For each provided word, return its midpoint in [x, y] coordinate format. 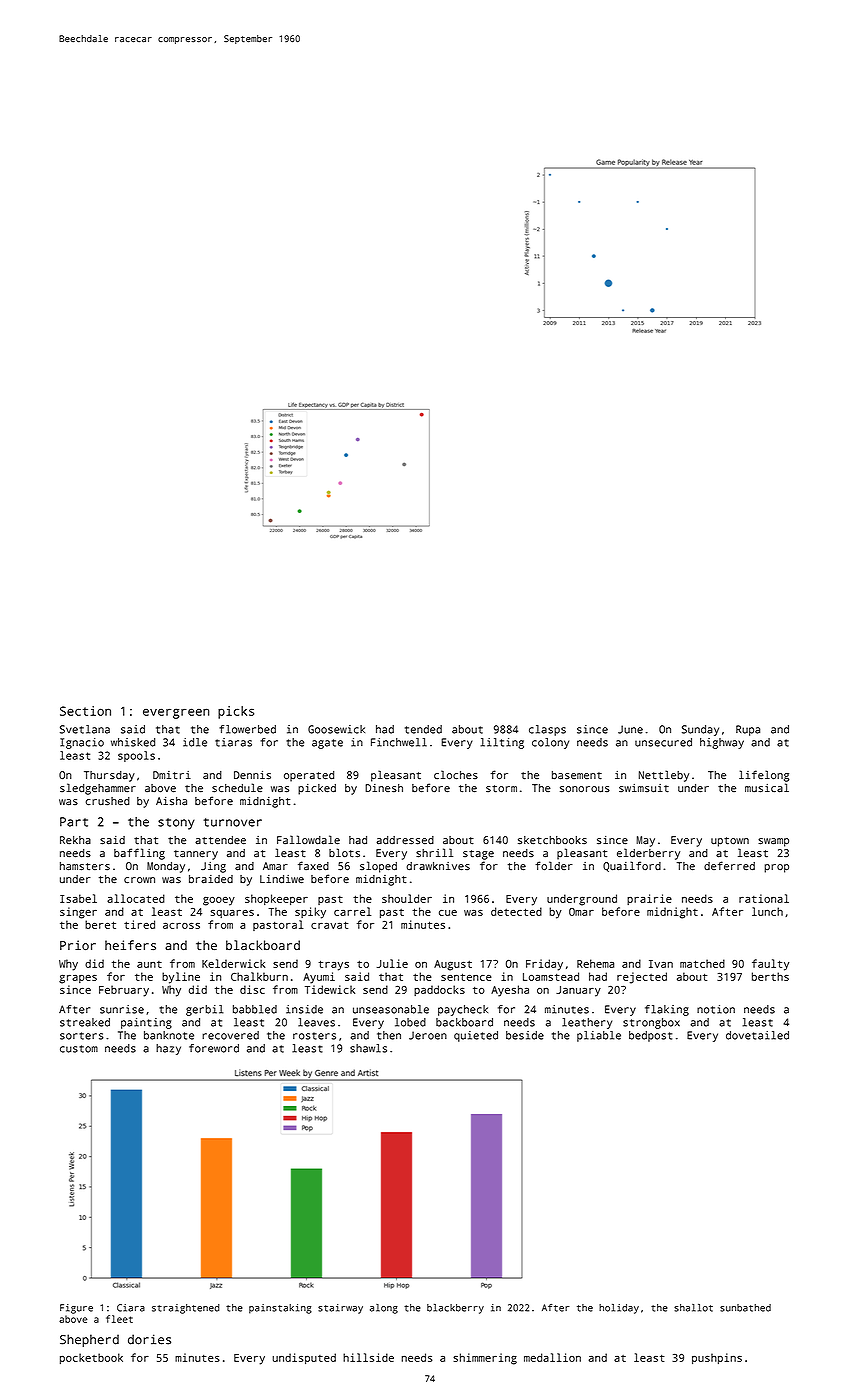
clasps [547, 730]
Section [85, 711]
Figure [76, 1309]
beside [525, 1035]
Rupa [748, 730]
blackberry [455, 1309]
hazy [168, 1049]
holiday [619, 1309]
